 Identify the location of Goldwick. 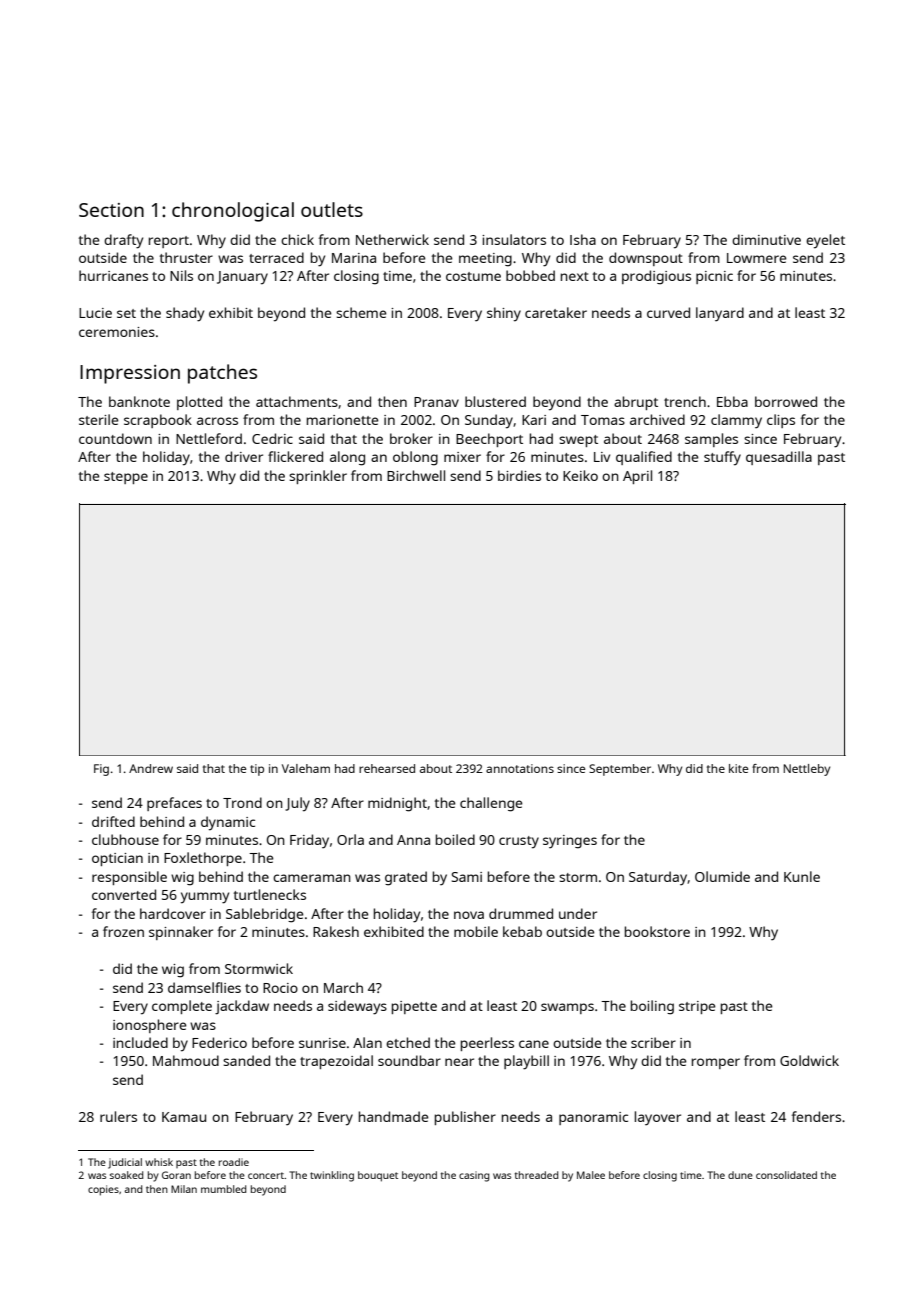
(809, 1060).
